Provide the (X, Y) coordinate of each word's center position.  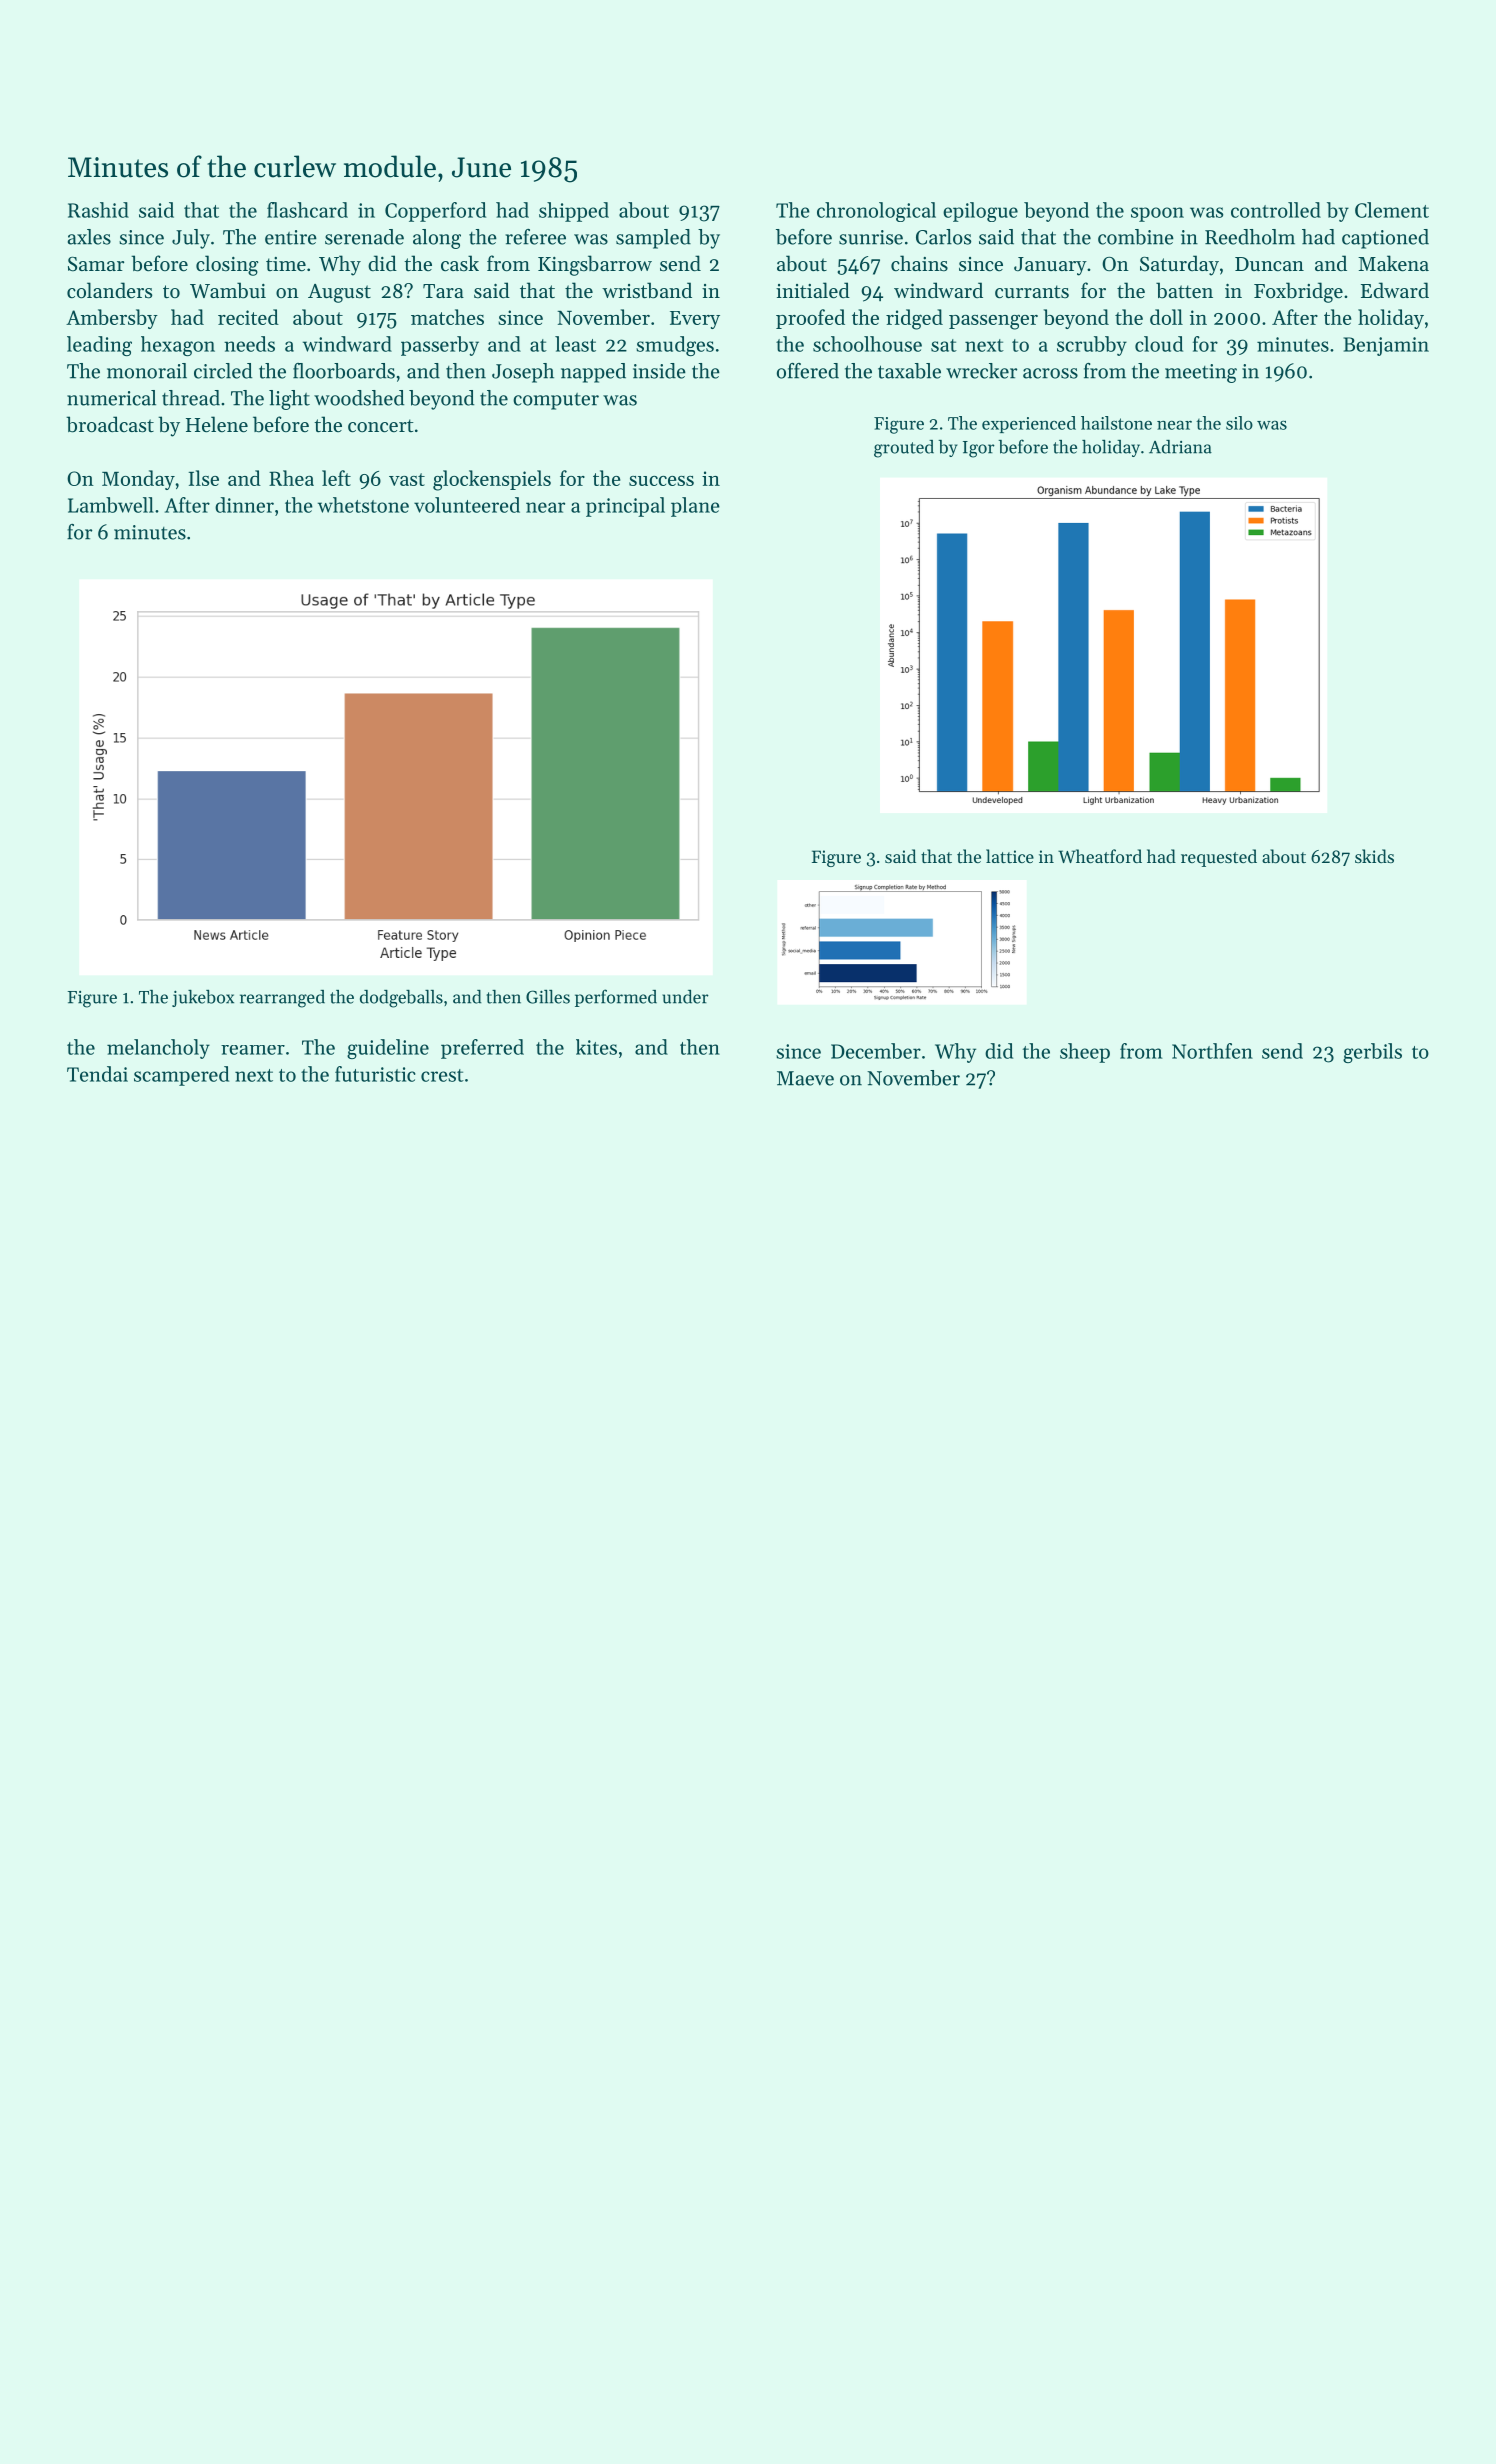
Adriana (1180, 447)
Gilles (548, 997)
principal (625, 507)
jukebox (203, 998)
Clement (1392, 210)
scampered (181, 1076)
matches (447, 317)
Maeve (805, 1078)
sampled (653, 239)
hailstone (1116, 423)
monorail (147, 371)
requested (1219, 858)
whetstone (363, 505)
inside (659, 371)
